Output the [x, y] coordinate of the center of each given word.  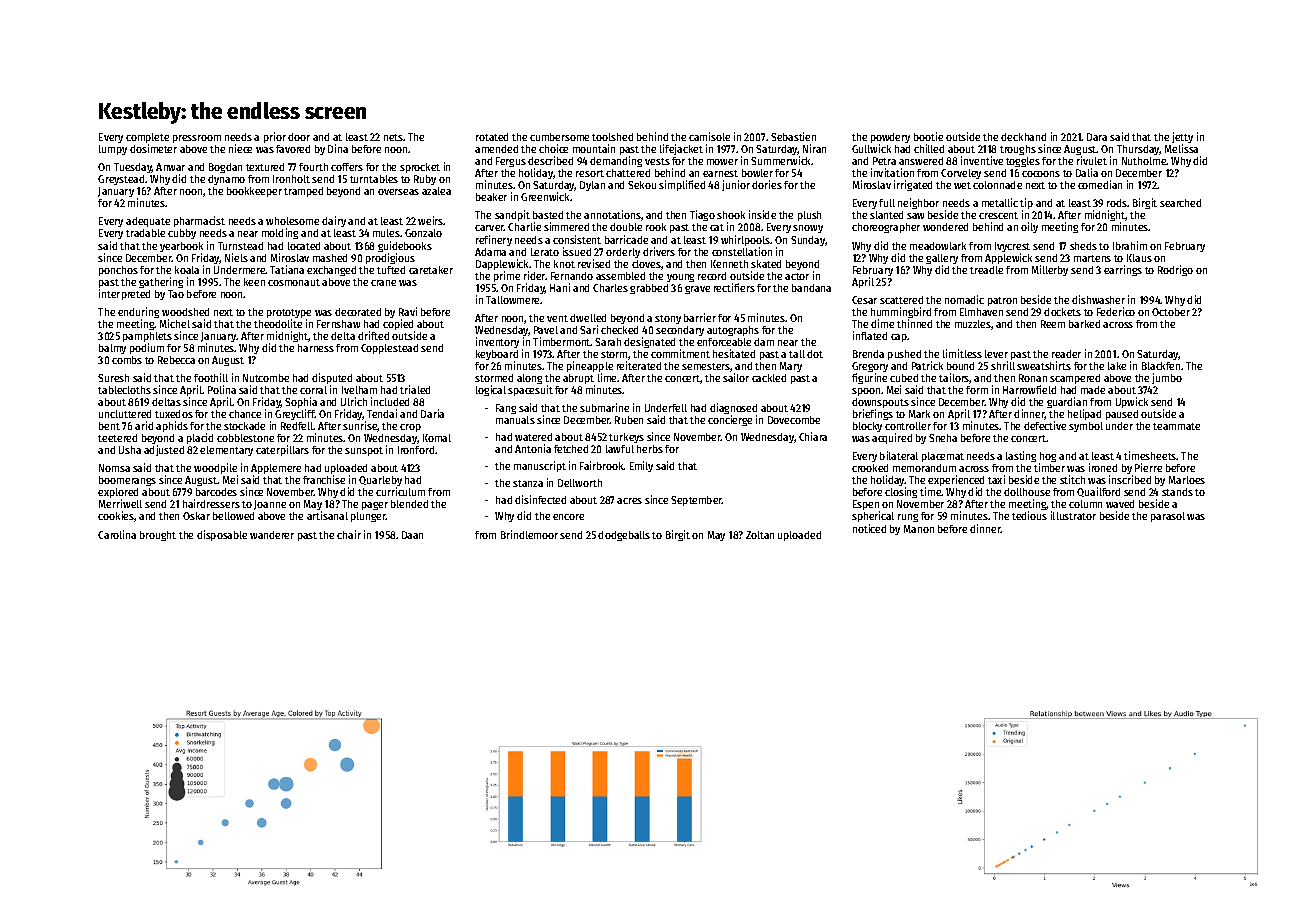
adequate [148, 222]
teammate [1176, 426]
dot [815, 354]
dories [767, 184]
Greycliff [295, 414]
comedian [1100, 184]
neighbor [918, 203]
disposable [222, 535]
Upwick [1132, 402]
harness [316, 348]
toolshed [612, 137]
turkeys [626, 438]
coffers [347, 167]
